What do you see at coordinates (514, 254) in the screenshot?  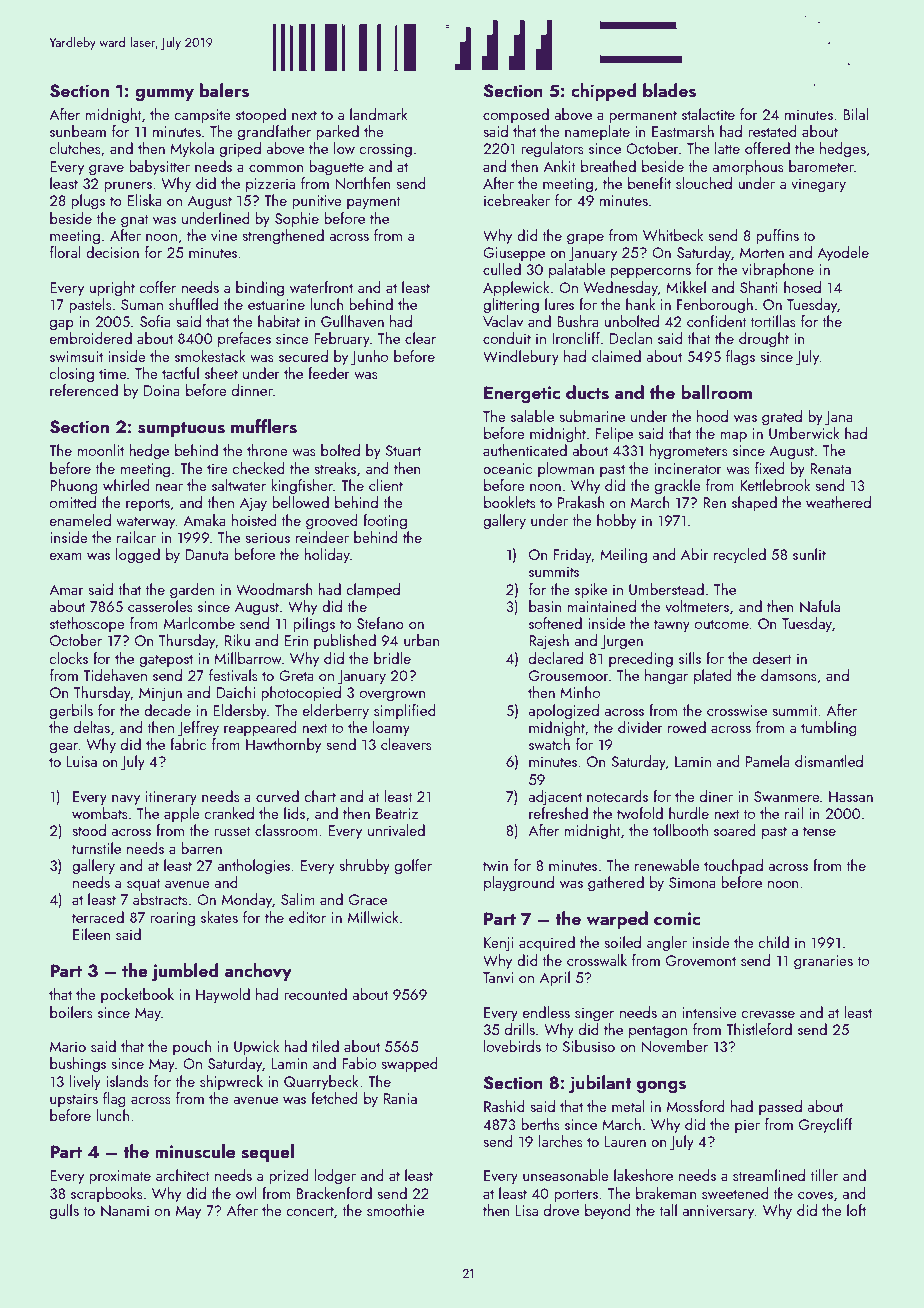 I see `Giuseppe` at bounding box center [514, 254].
